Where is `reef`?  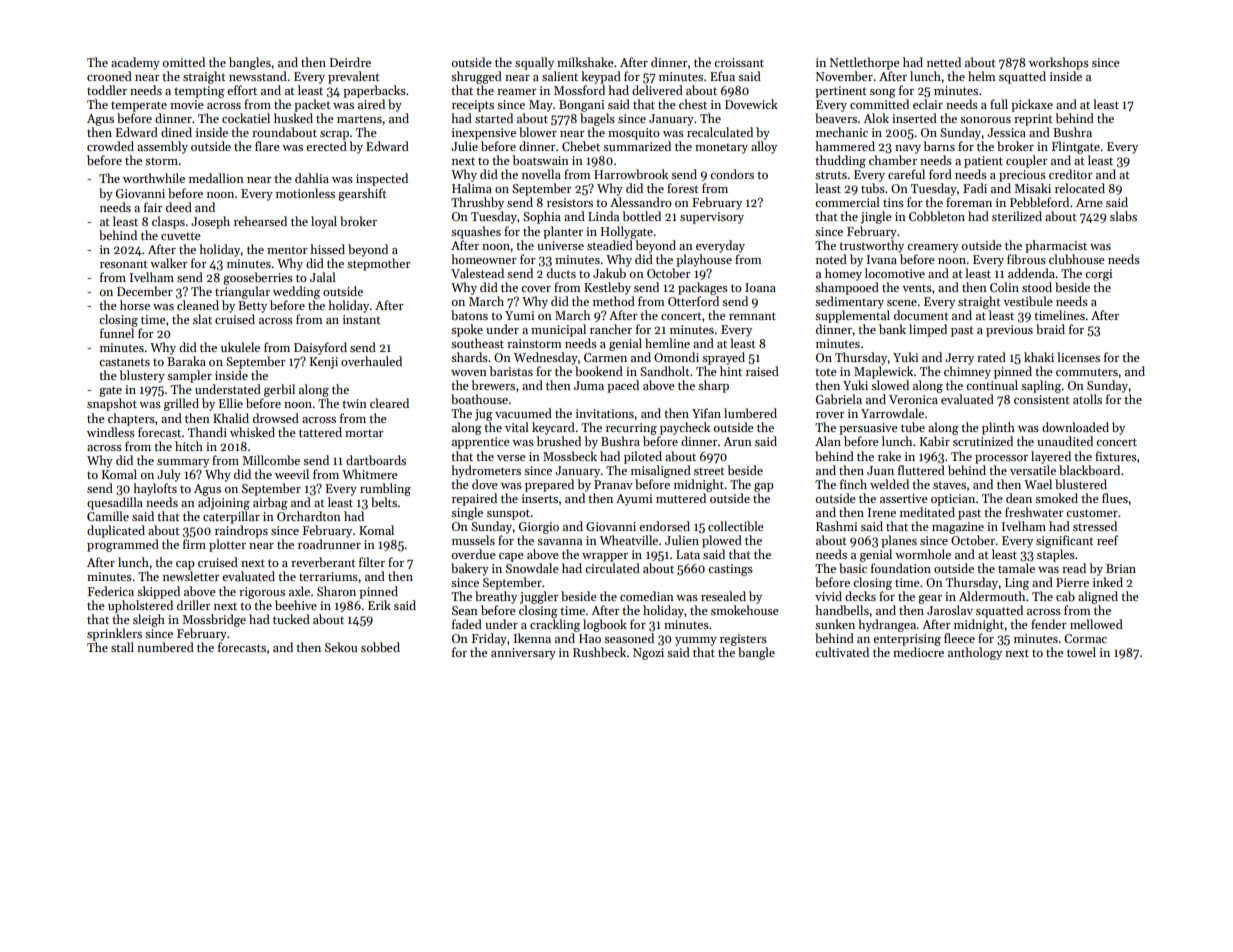
reef is located at coordinates (1107, 540).
